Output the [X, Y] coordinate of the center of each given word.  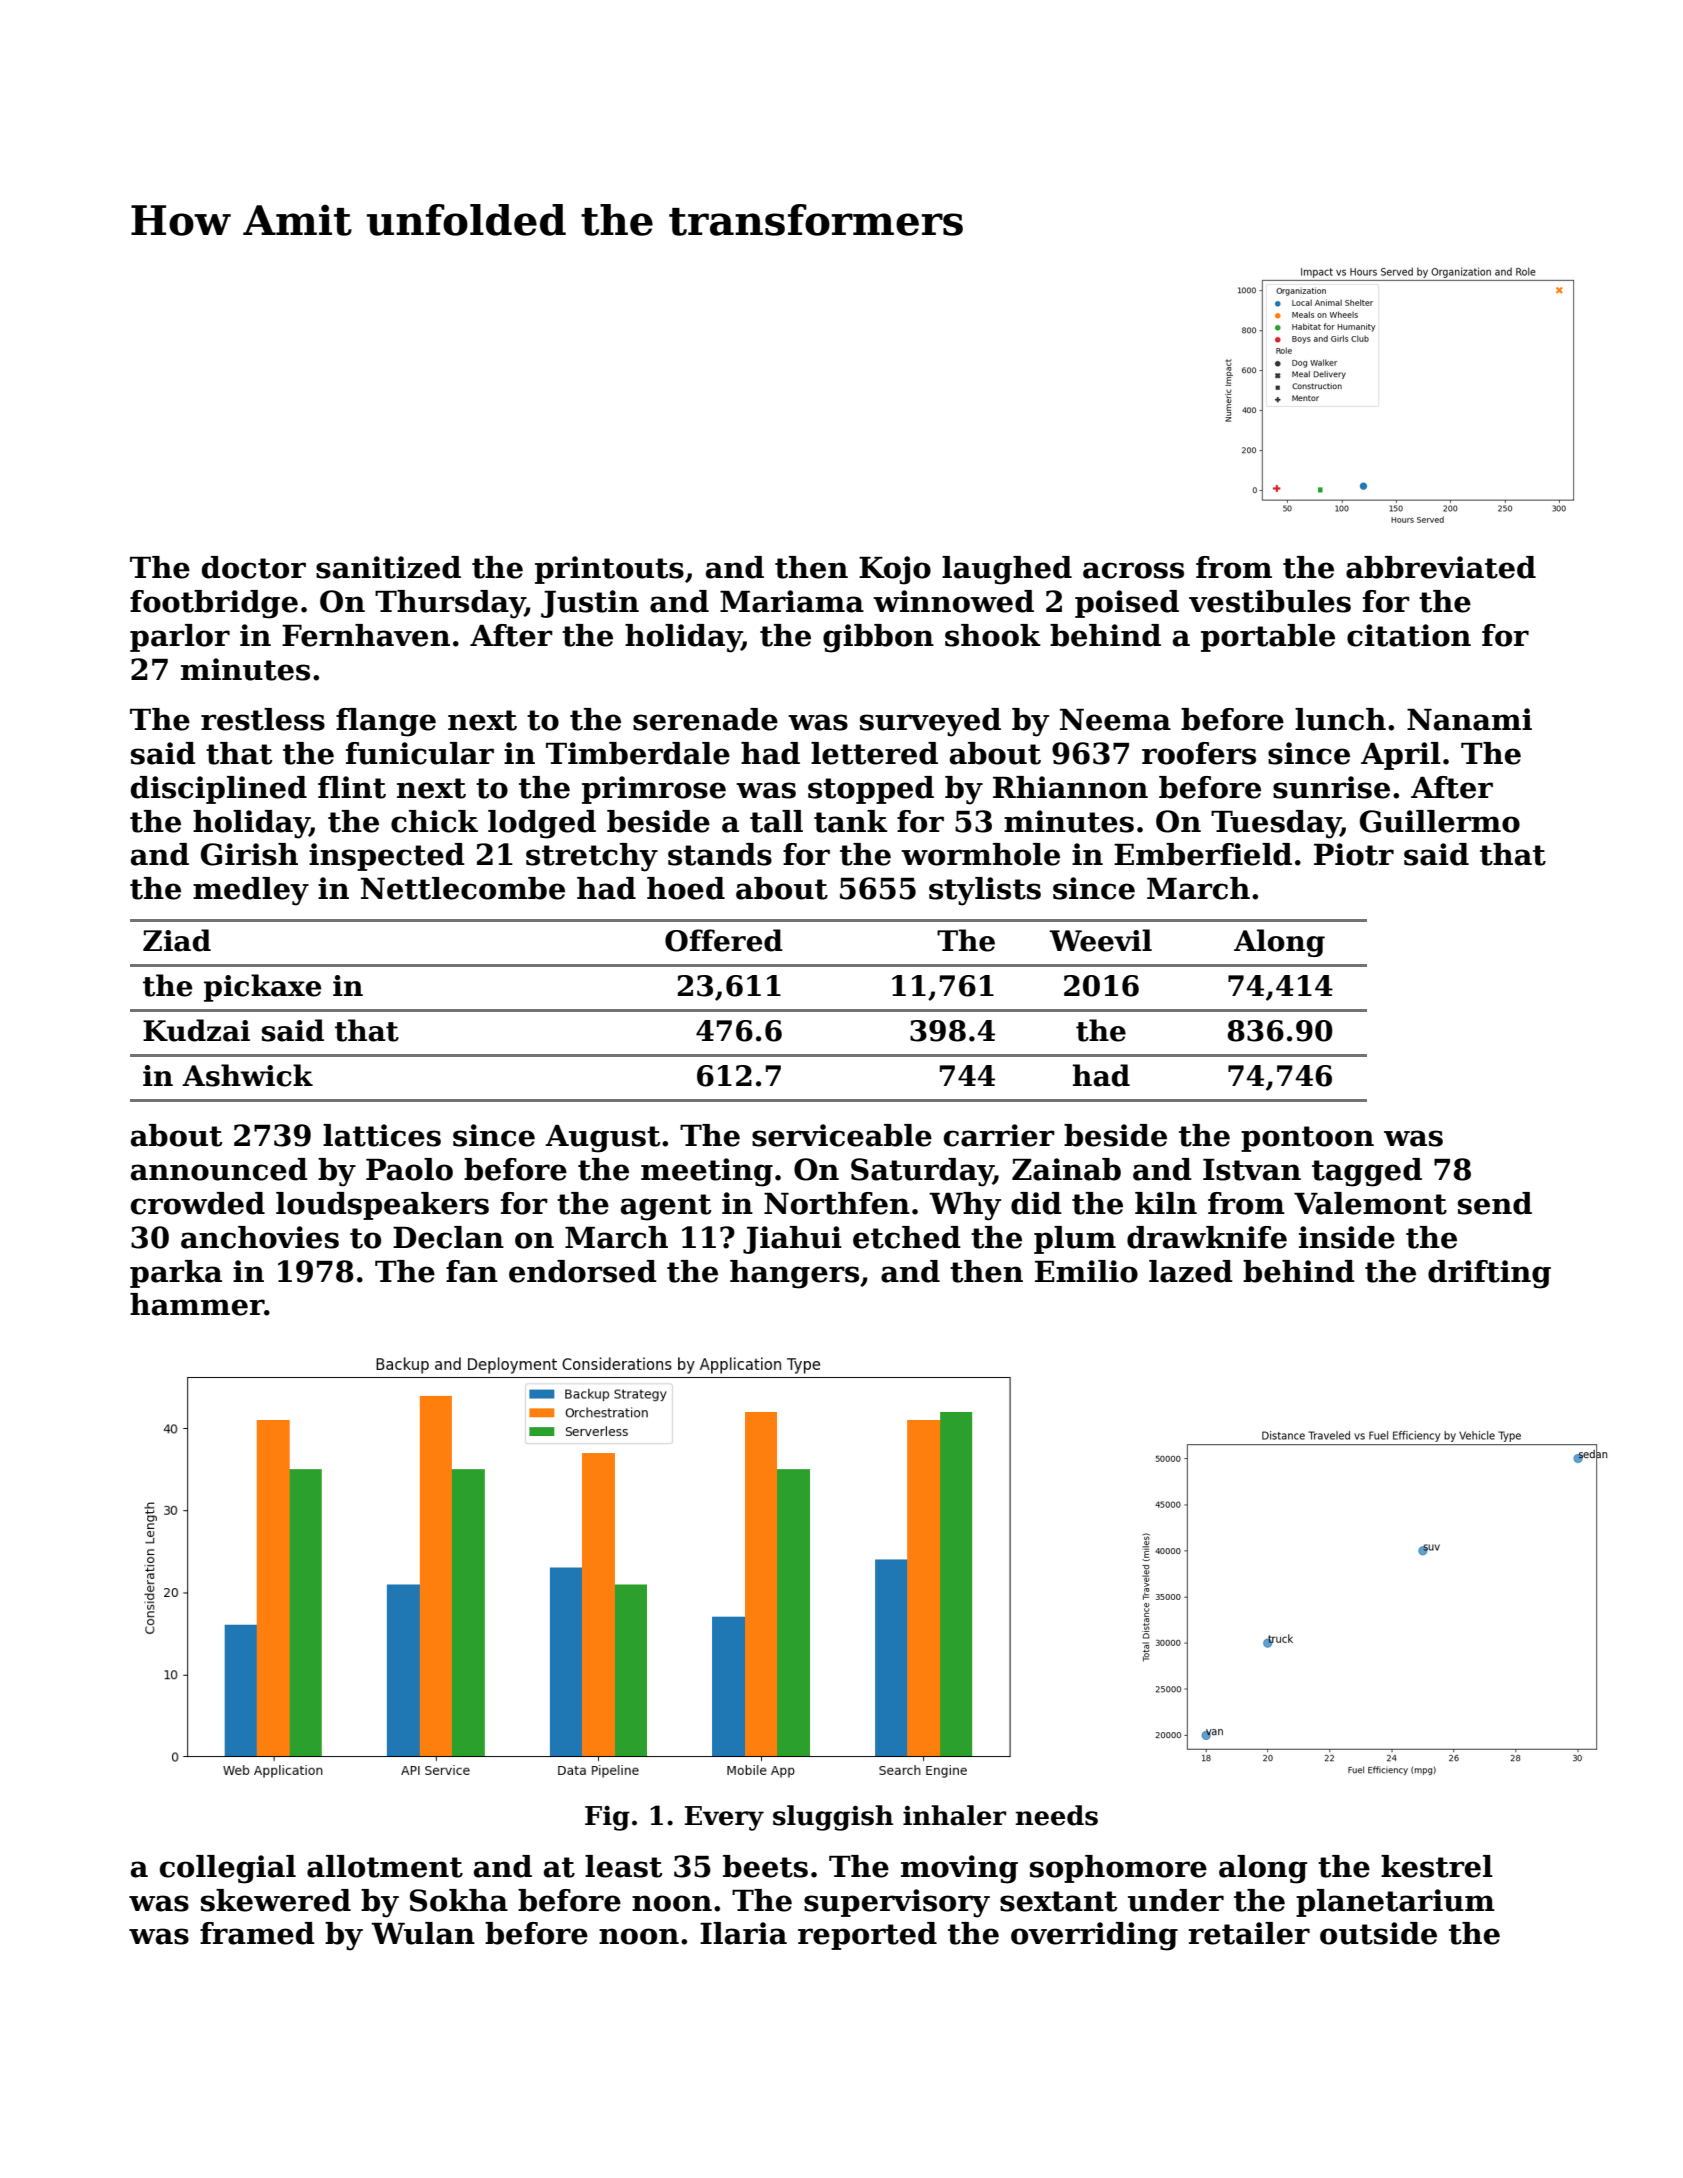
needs [1057, 1815]
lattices [382, 1135]
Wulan [423, 1933]
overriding [1094, 1936]
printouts [609, 570]
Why [965, 1206]
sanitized [388, 567]
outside [1378, 1933]
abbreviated [1441, 567]
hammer [197, 1304]
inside [1347, 1237]
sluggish [833, 1818]
